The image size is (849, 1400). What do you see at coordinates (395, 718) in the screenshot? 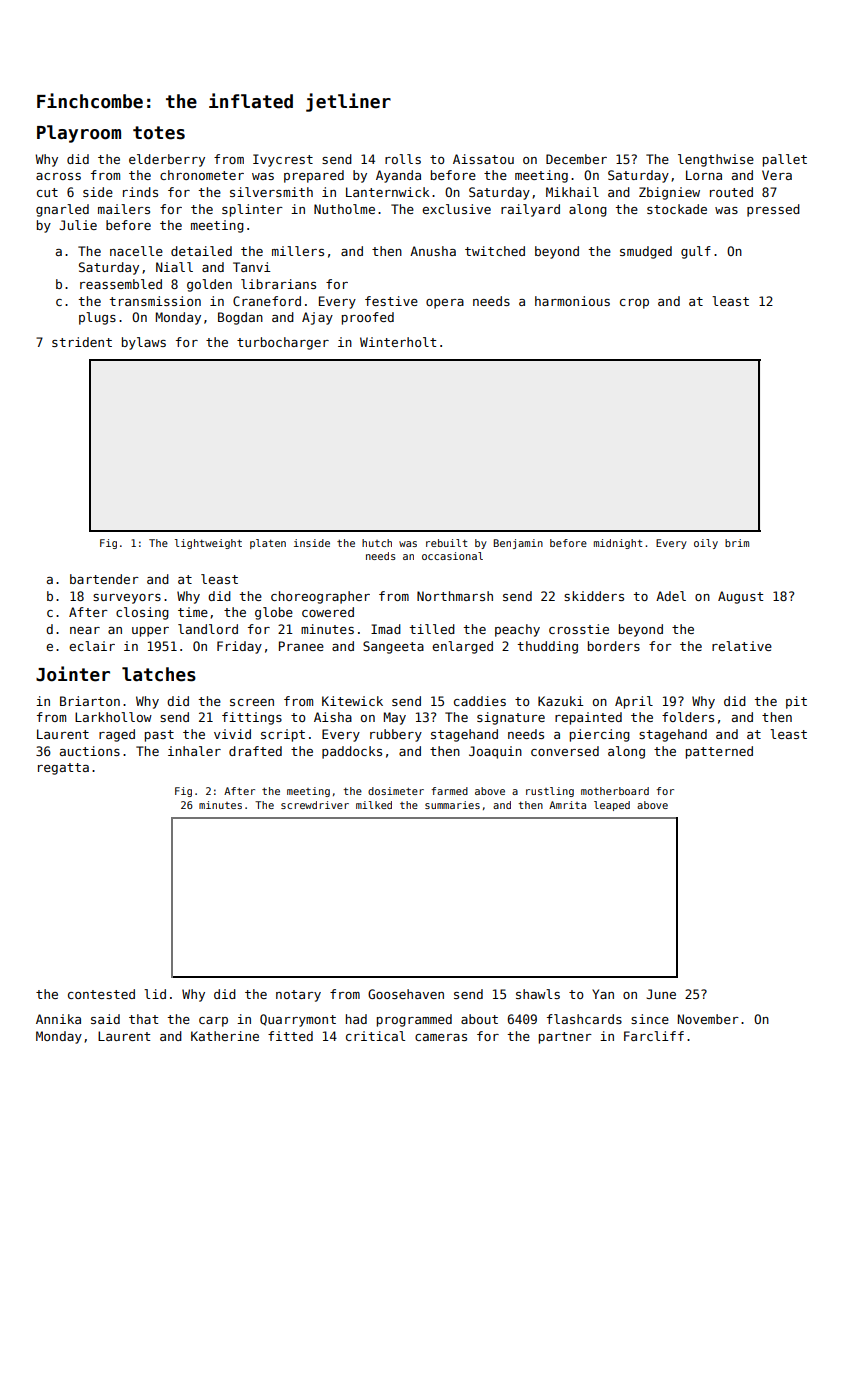
I see `May` at bounding box center [395, 718].
